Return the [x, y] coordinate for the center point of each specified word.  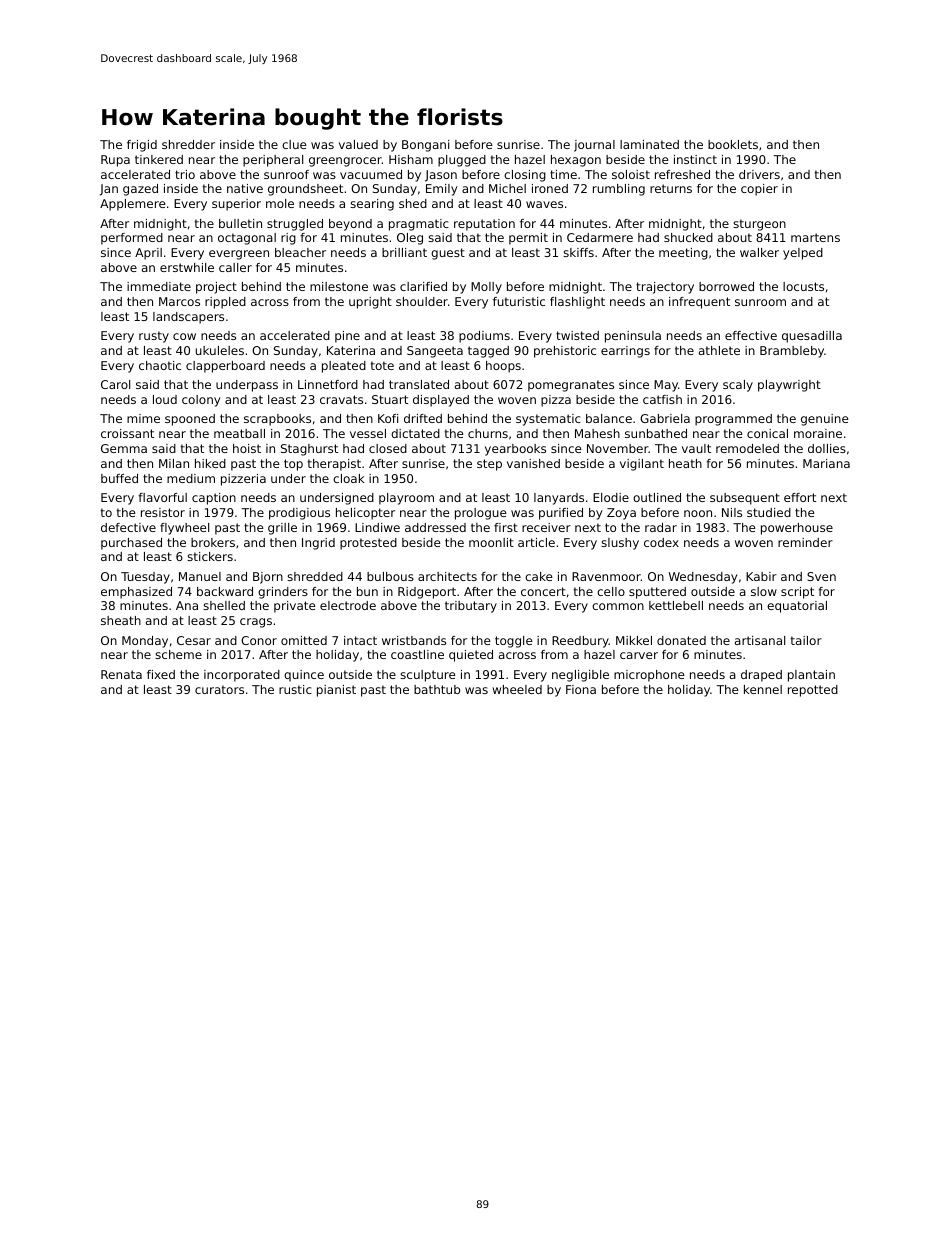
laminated [649, 144]
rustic [295, 689]
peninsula [633, 337]
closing [525, 176]
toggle [514, 642]
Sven [821, 576]
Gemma [124, 448]
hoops [503, 367]
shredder [188, 144]
